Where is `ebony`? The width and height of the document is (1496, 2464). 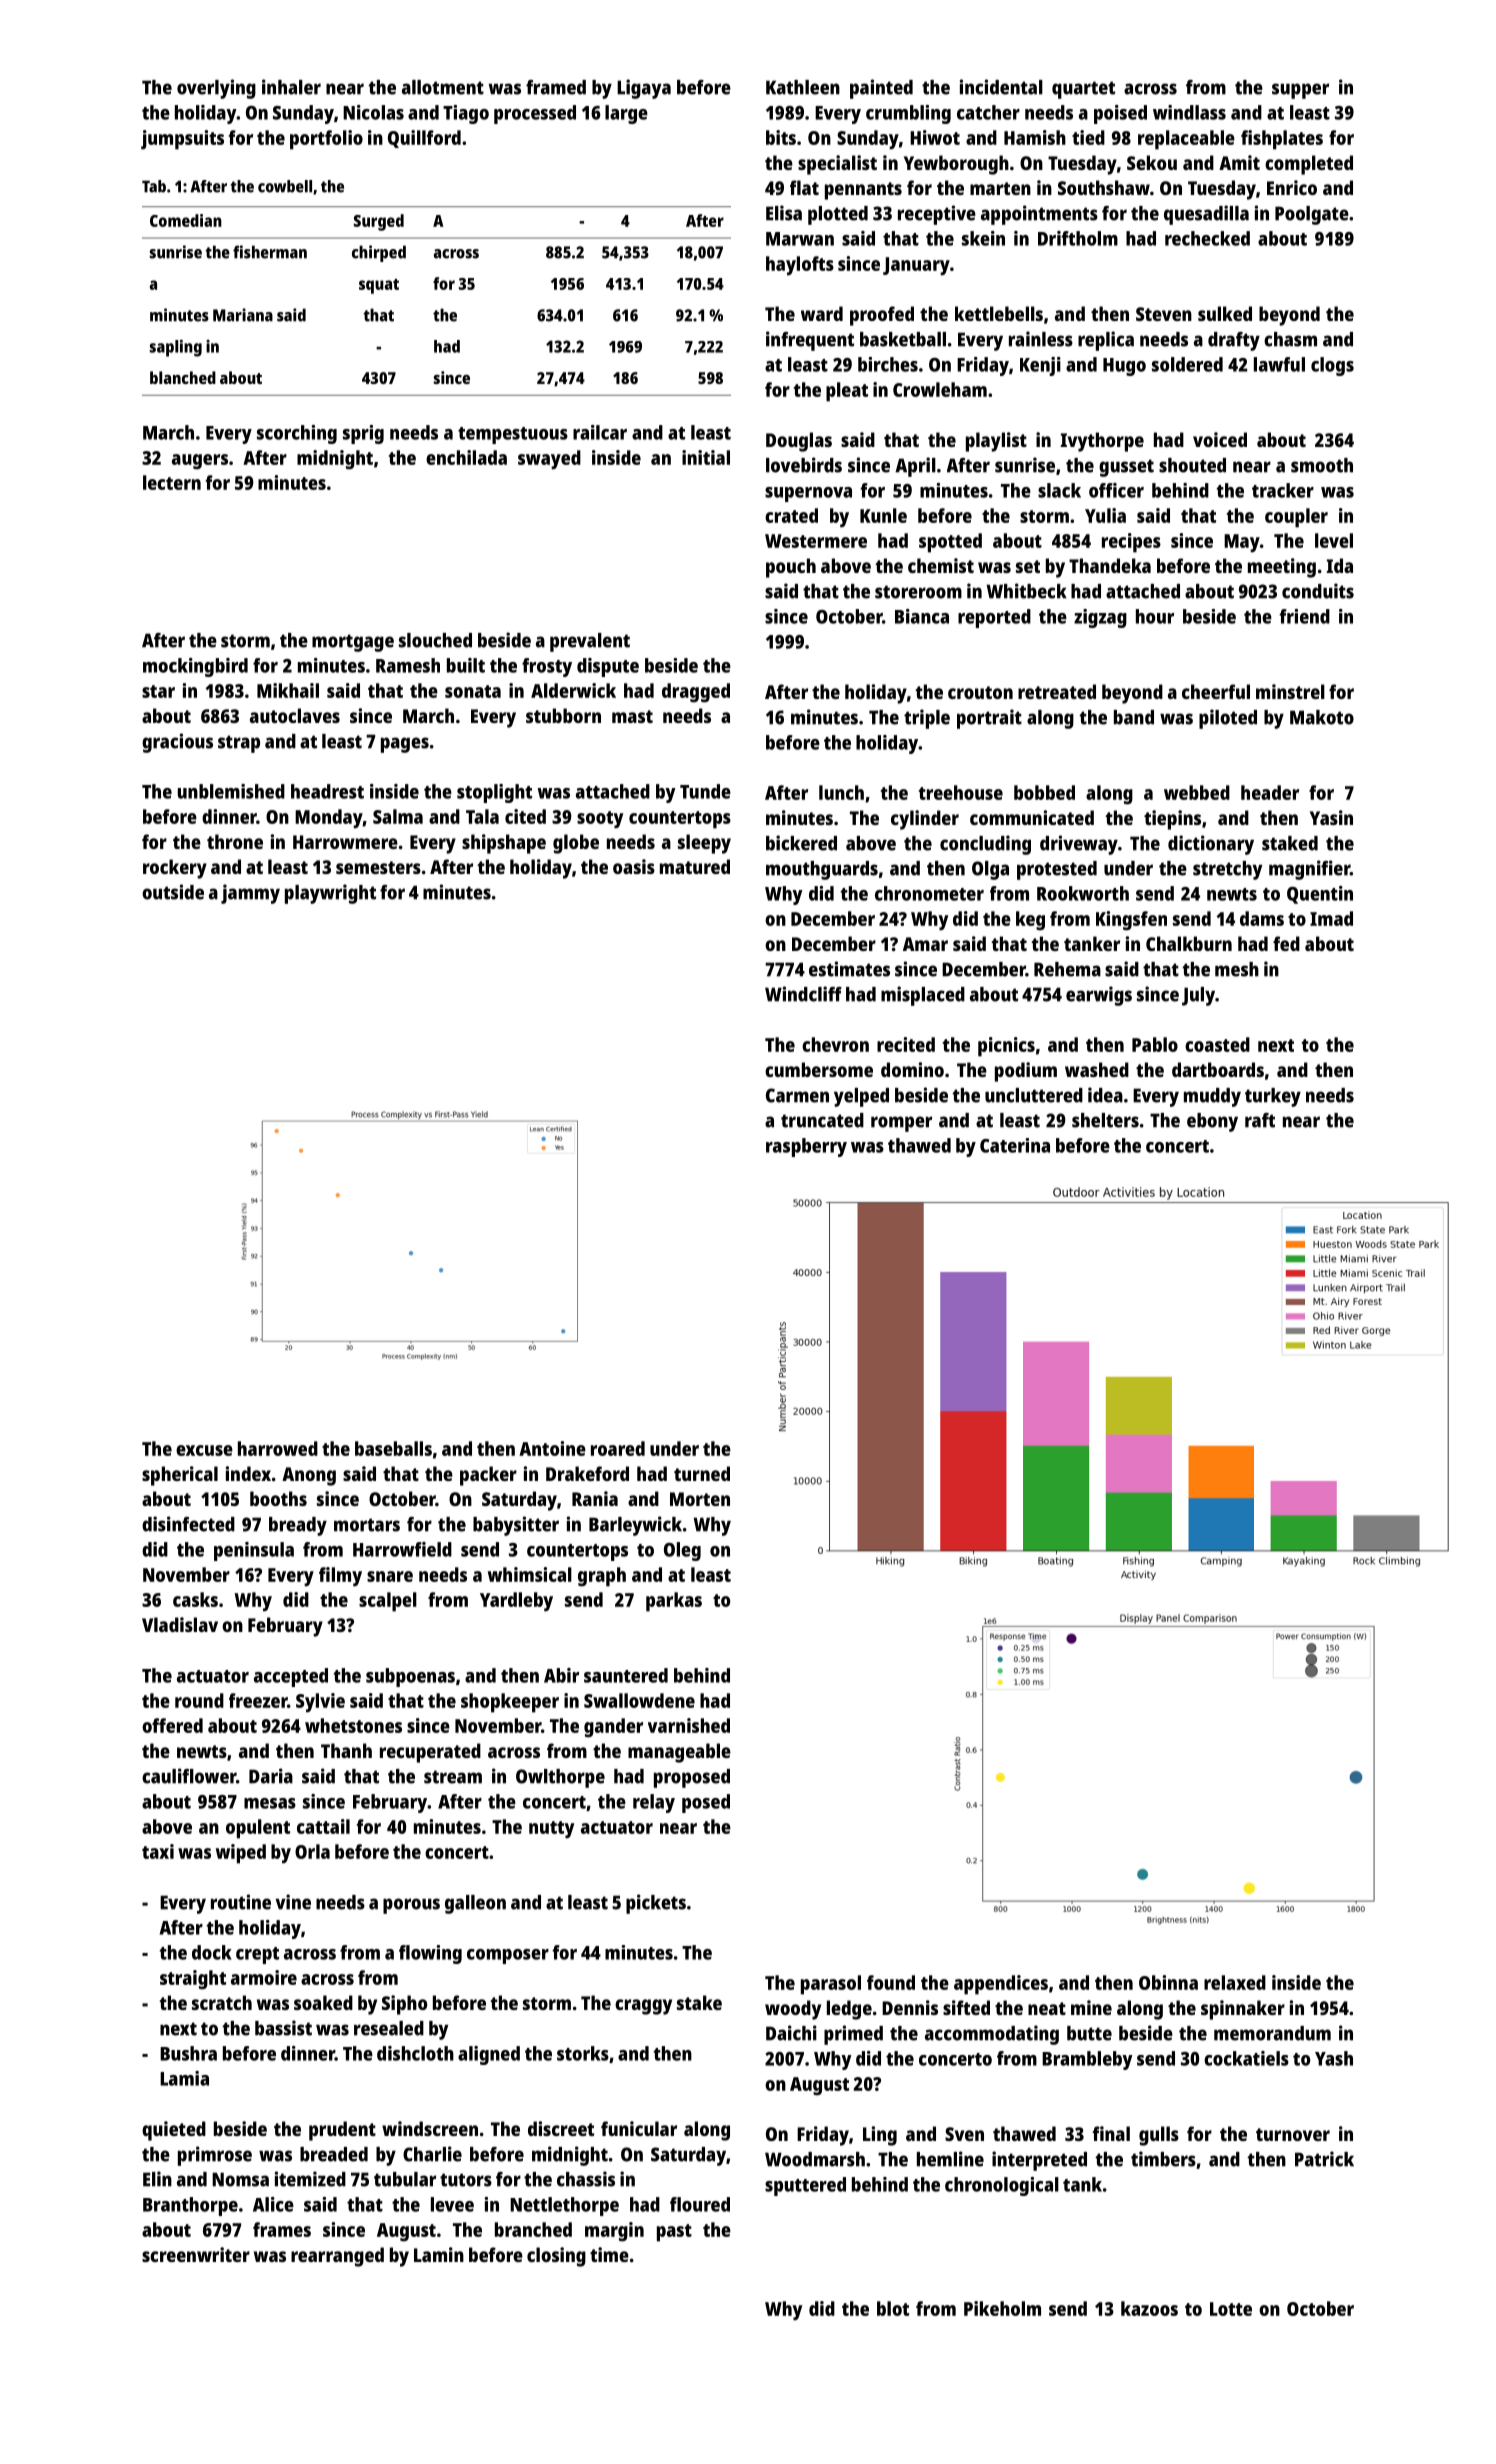
ebony is located at coordinates (1212, 1122).
